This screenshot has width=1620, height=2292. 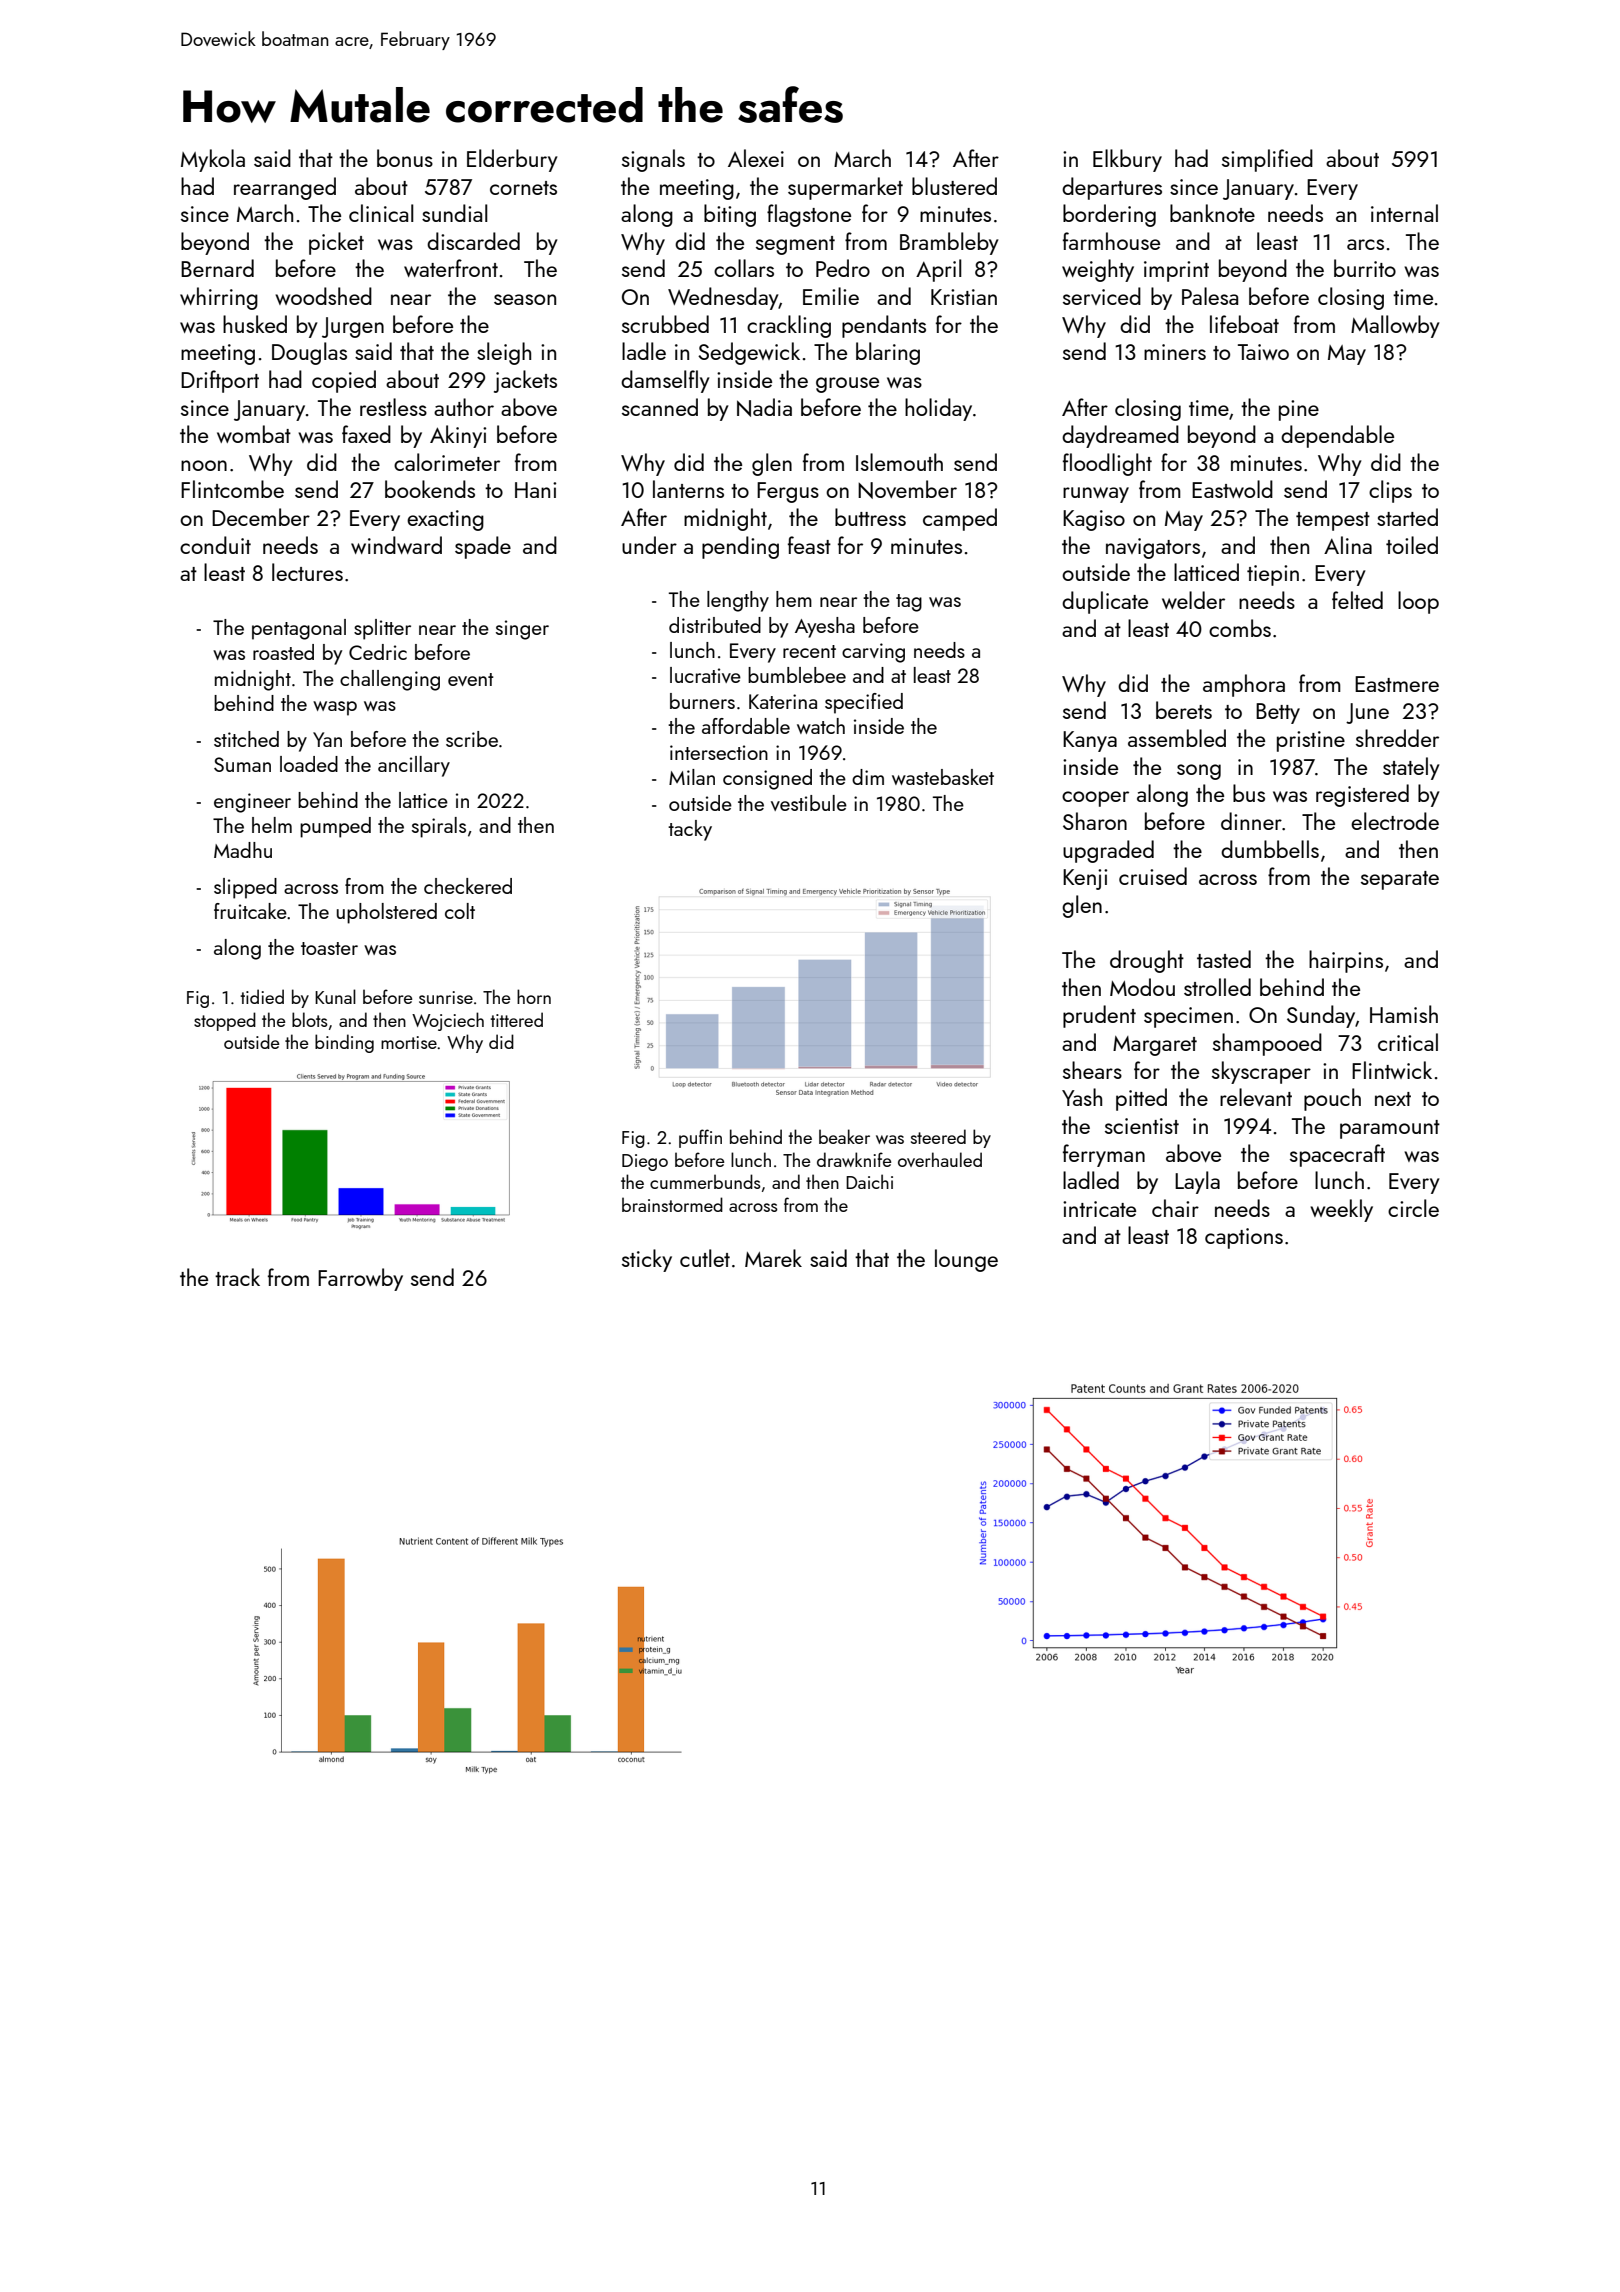 What do you see at coordinates (756, 158) in the screenshot?
I see `Alexei` at bounding box center [756, 158].
